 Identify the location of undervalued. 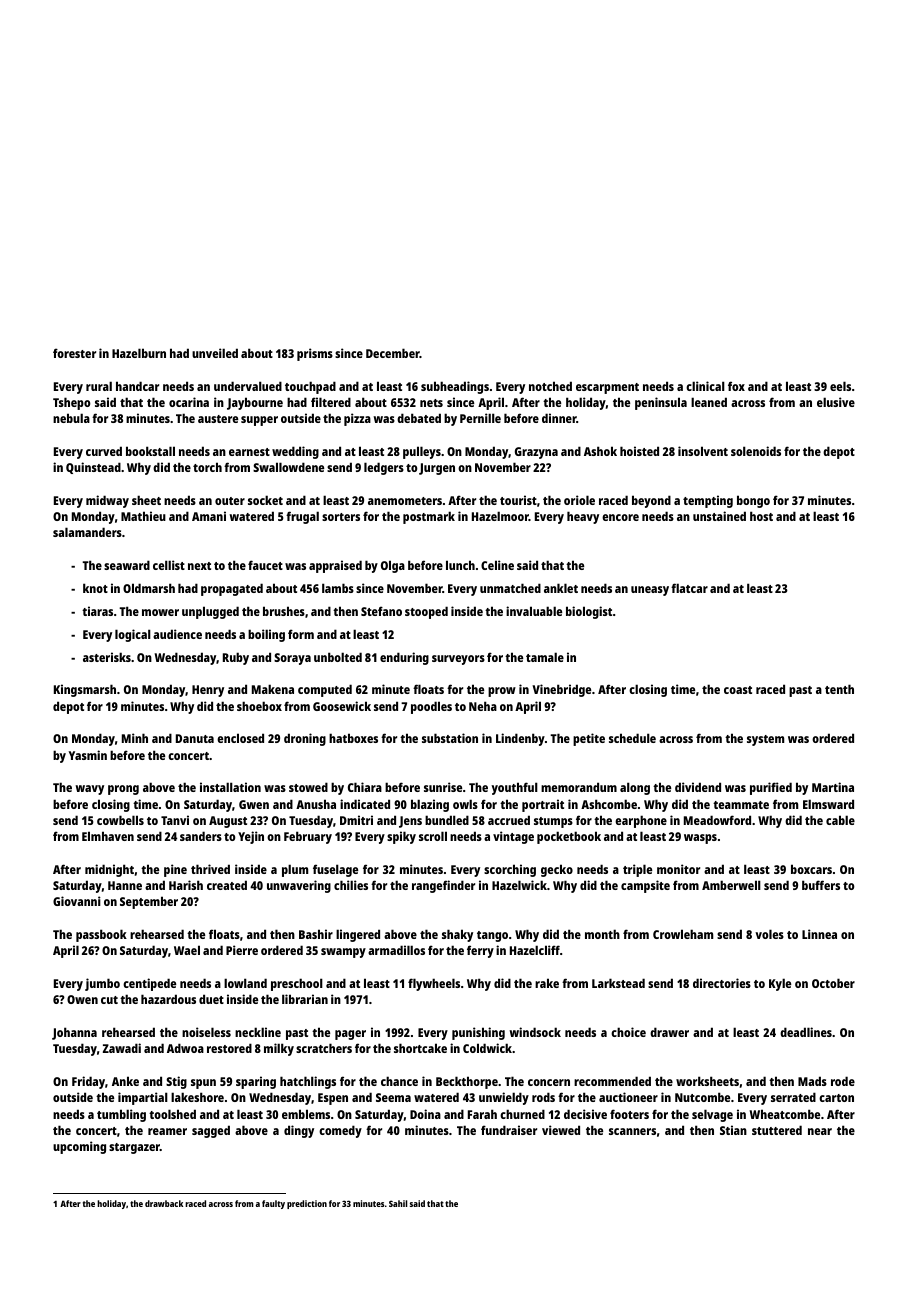
(248, 386).
